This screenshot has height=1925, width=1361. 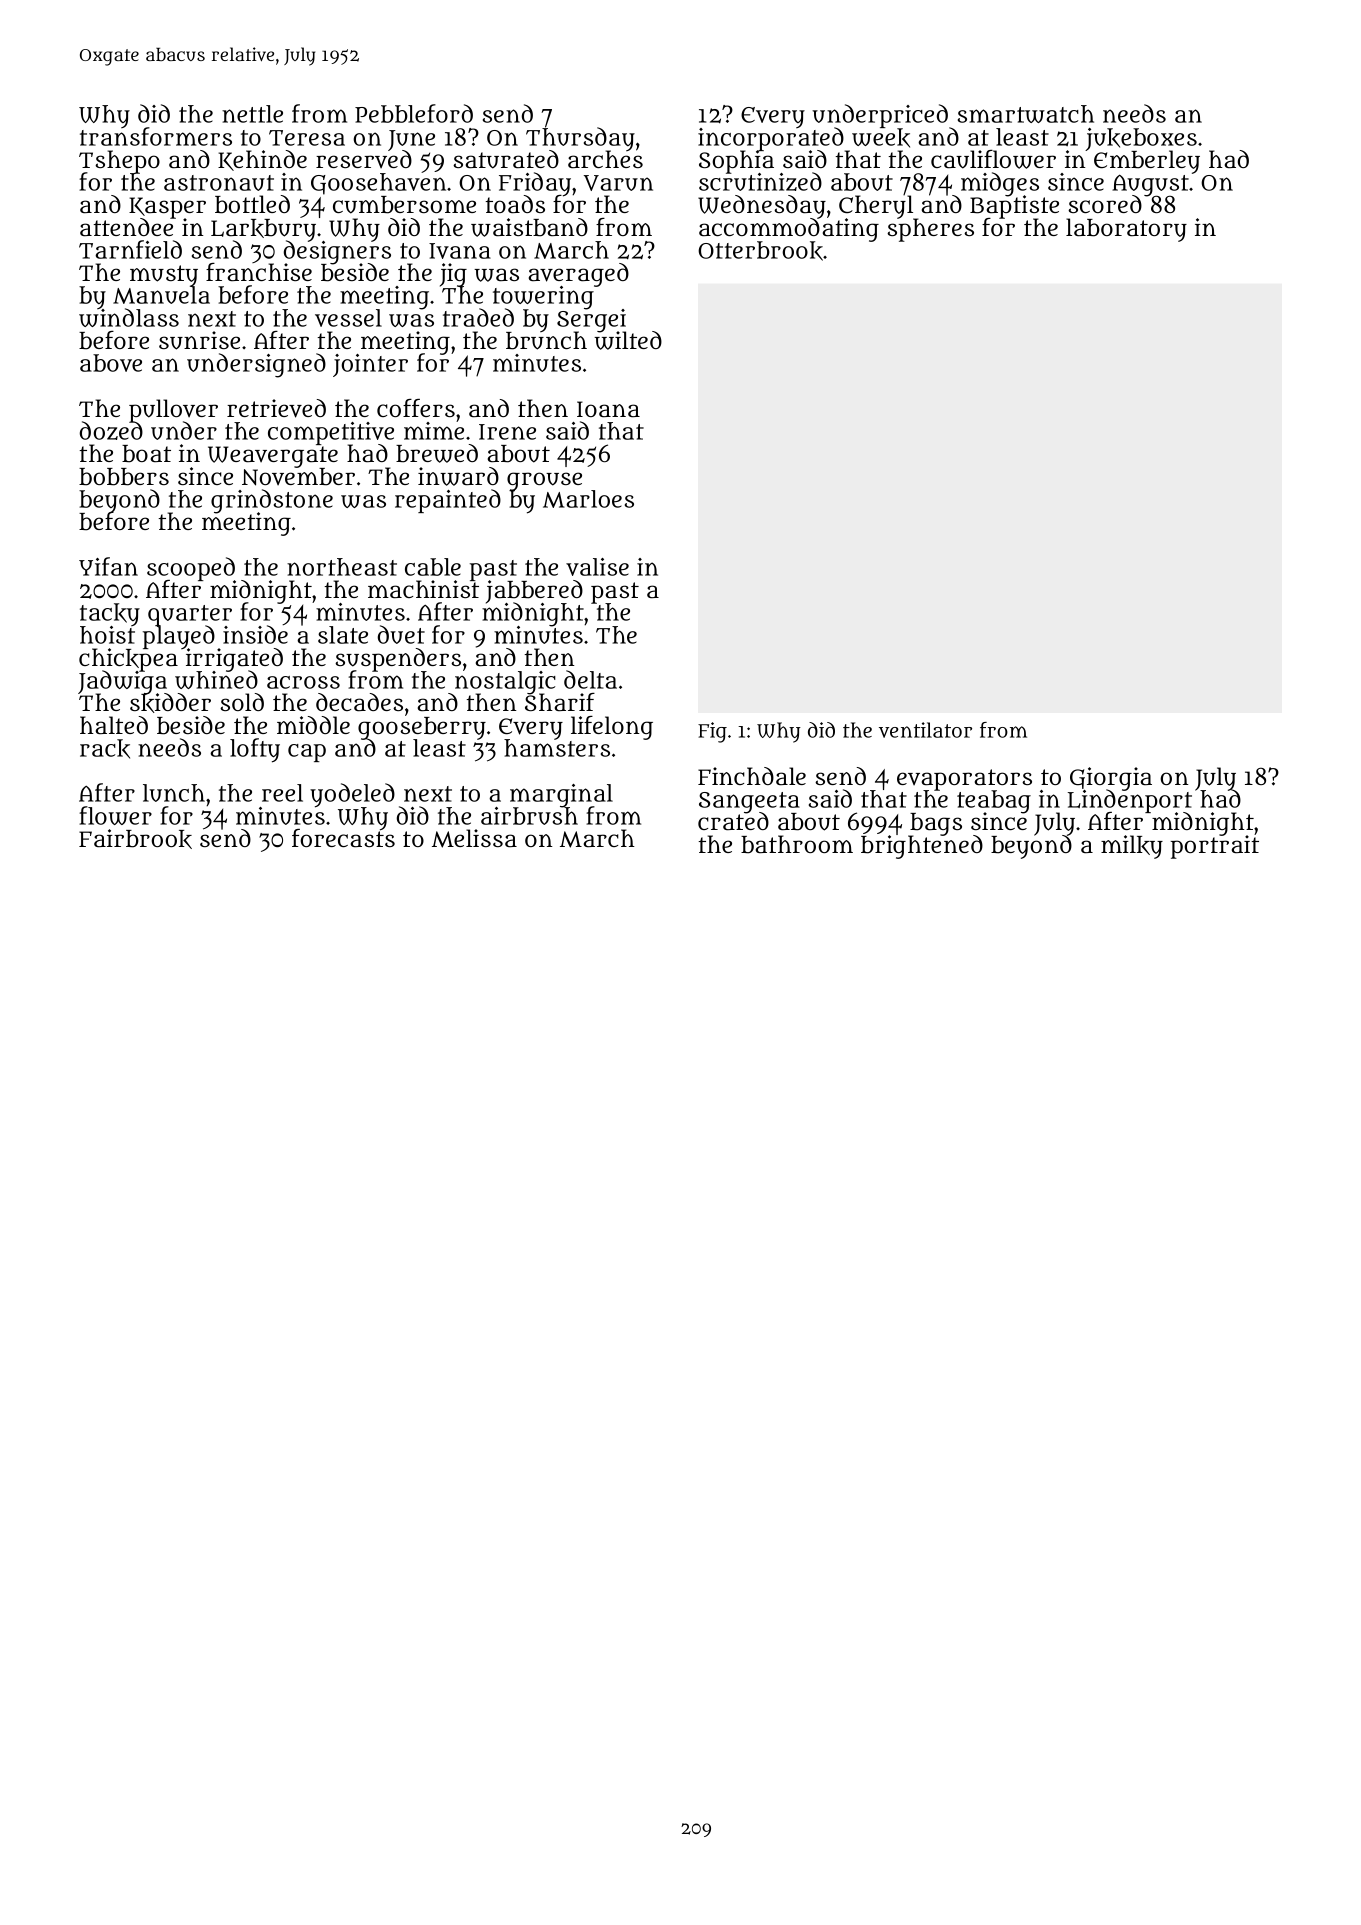 I want to click on Baptiste, so click(x=1014, y=207).
